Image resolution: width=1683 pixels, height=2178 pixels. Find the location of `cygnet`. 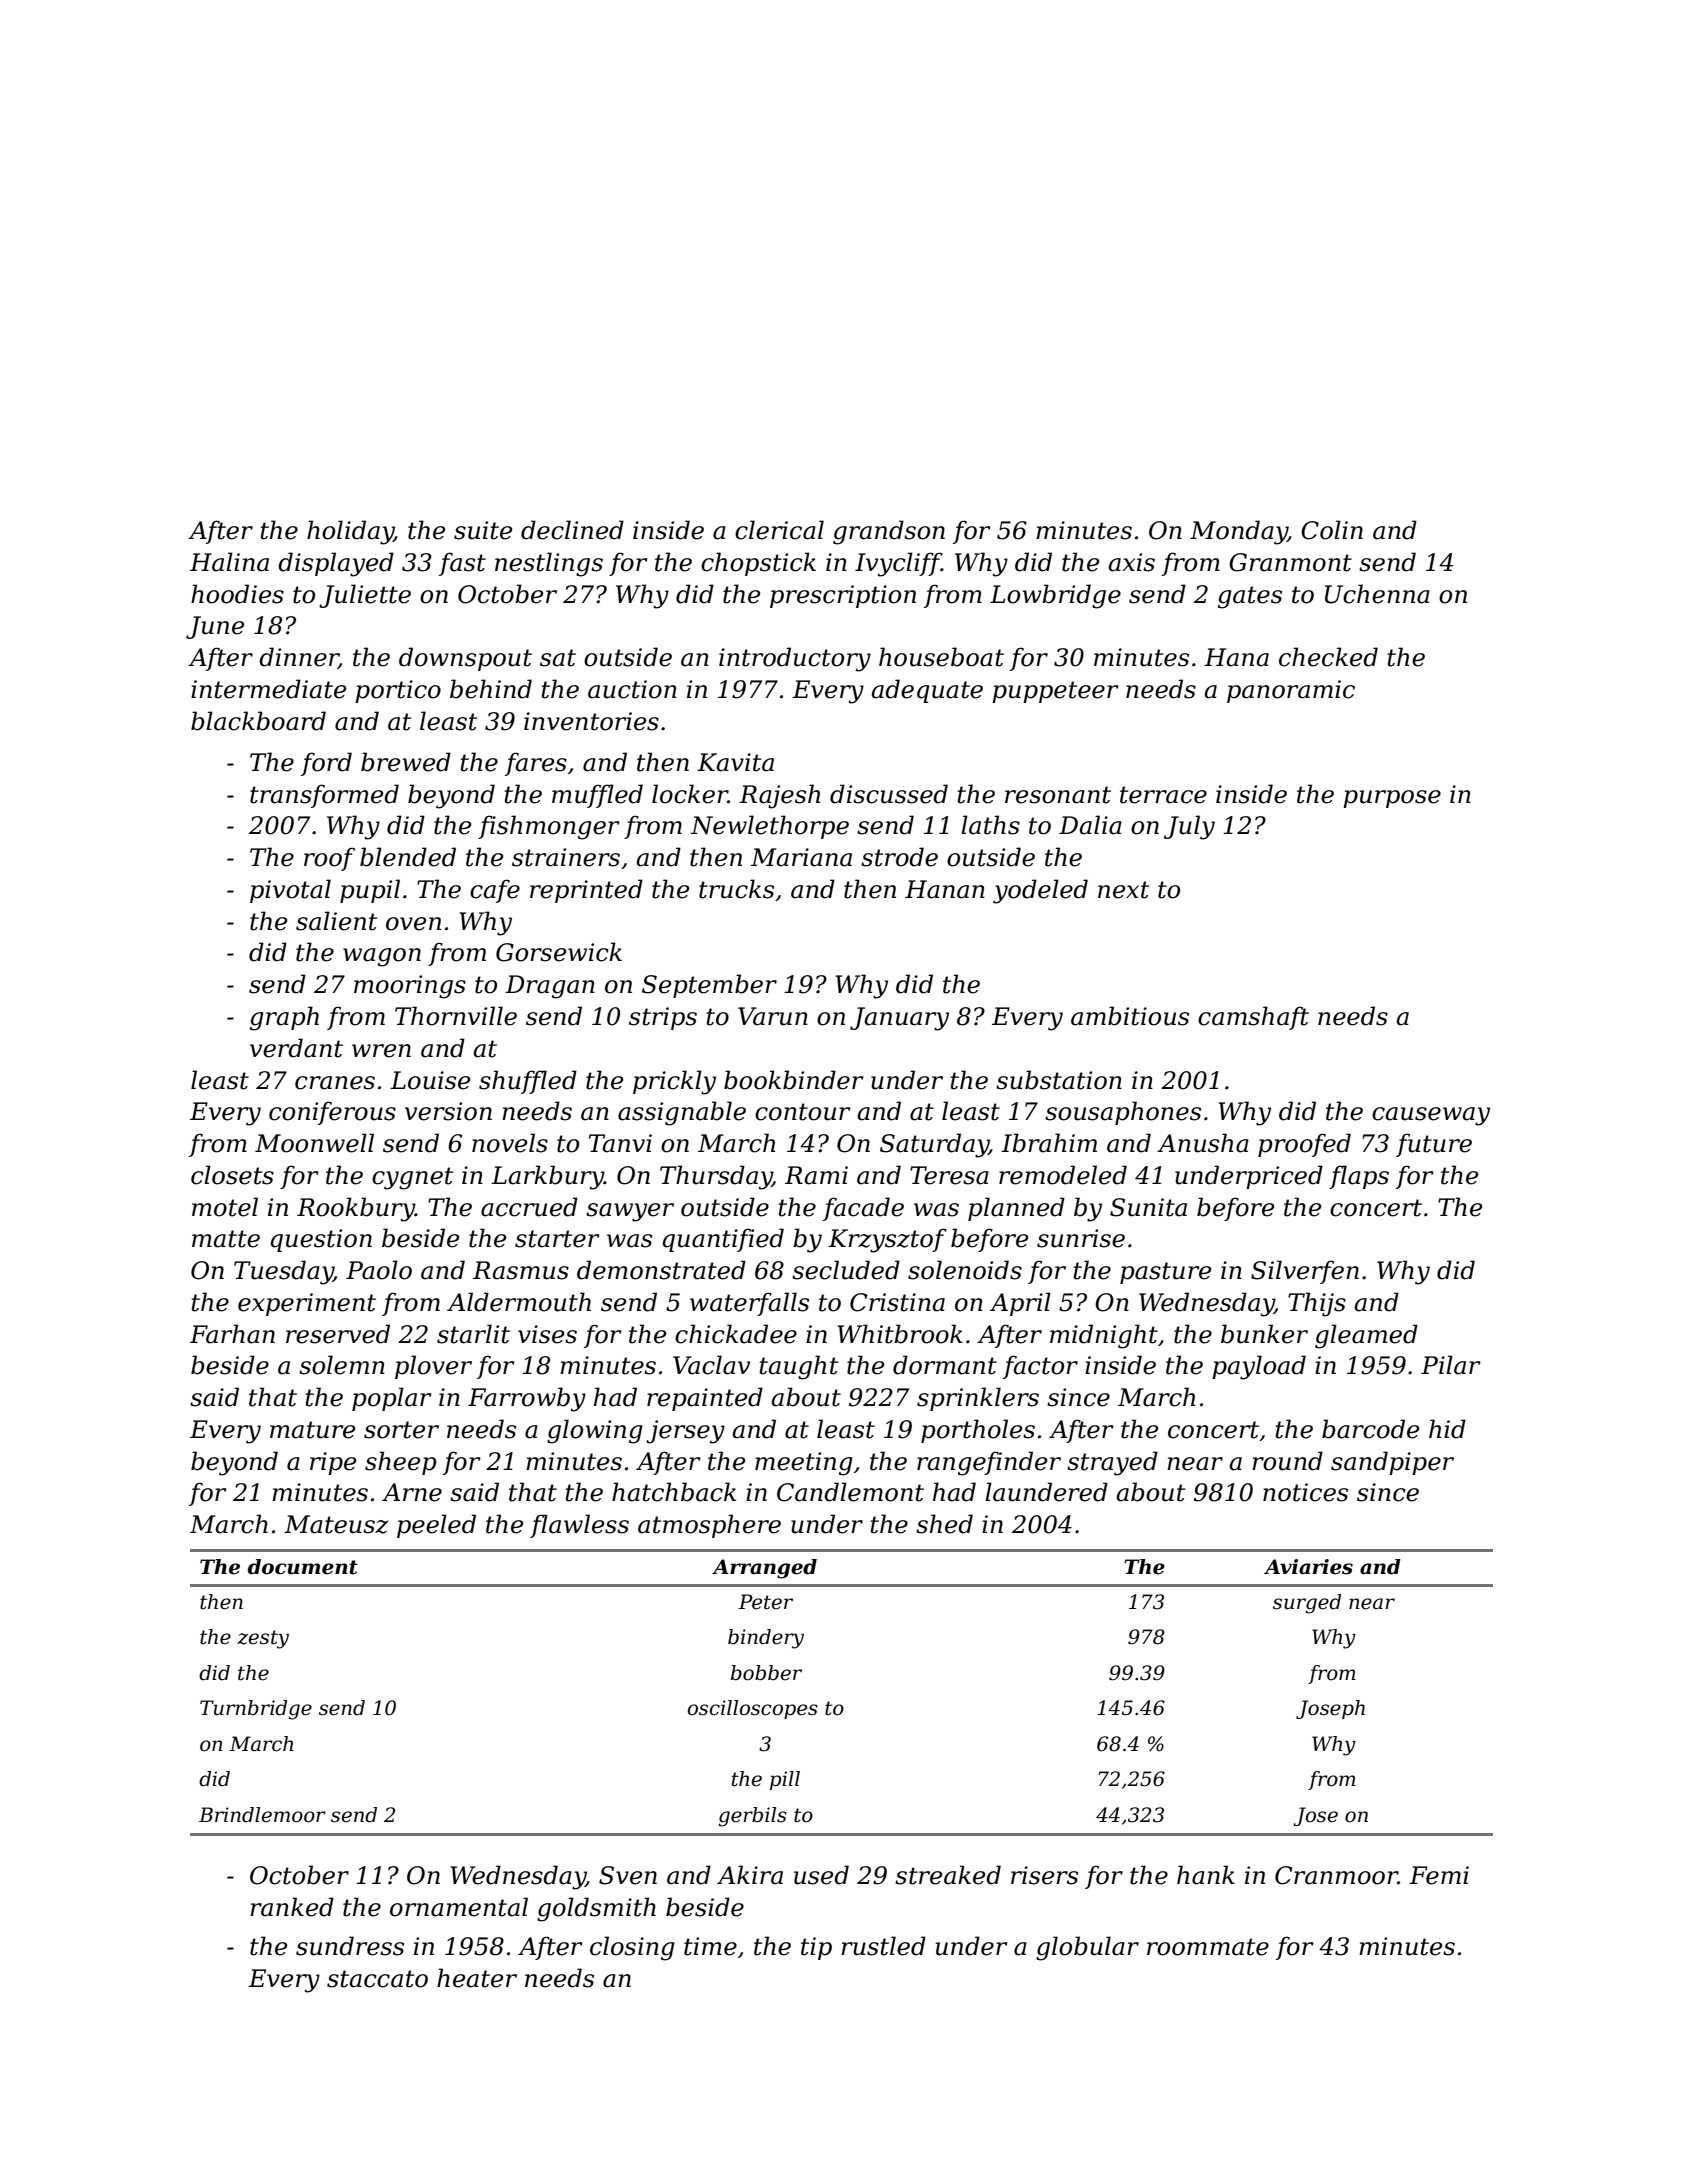

cygnet is located at coordinates (412, 1178).
